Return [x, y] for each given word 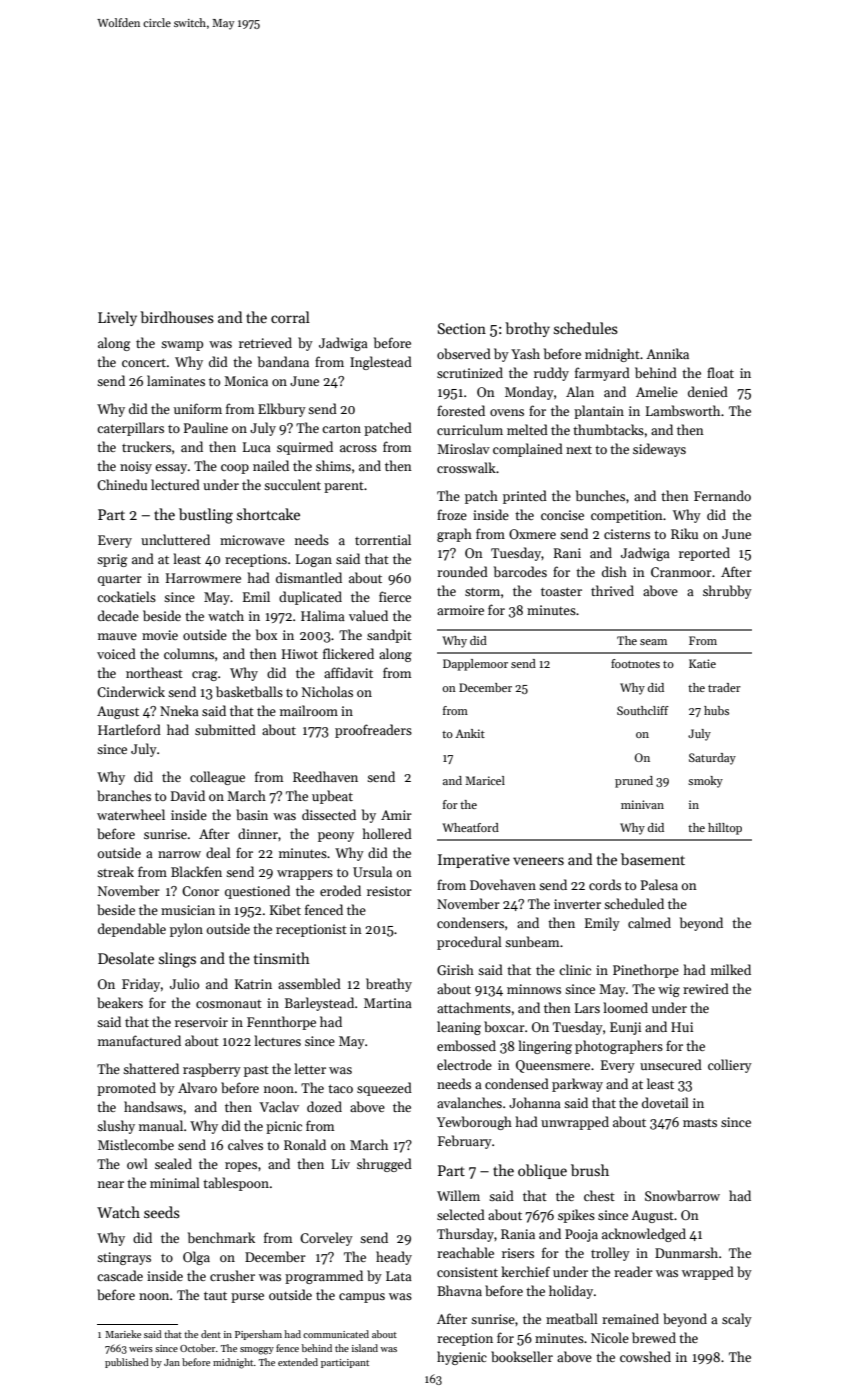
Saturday [712, 759]
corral [290, 317]
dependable [132, 930]
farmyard [602, 374]
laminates [176, 380]
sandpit [389, 636]
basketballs [249, 691]
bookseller [522, 1356]
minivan [642, 804]
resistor [389, 891]
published [127, 1363]
